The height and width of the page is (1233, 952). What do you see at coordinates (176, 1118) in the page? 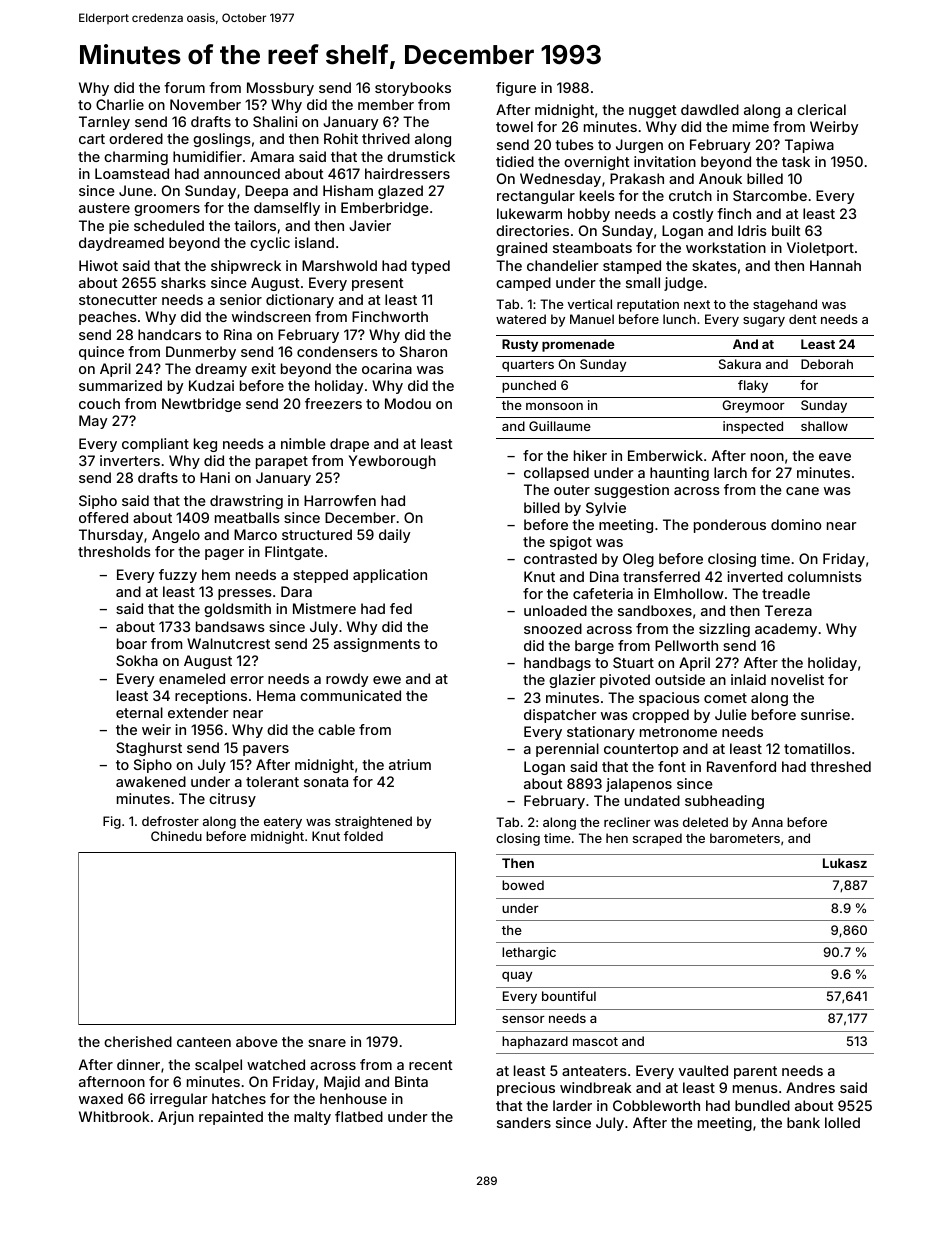
I see `Arjun` at bounding box center [176, 1118].
